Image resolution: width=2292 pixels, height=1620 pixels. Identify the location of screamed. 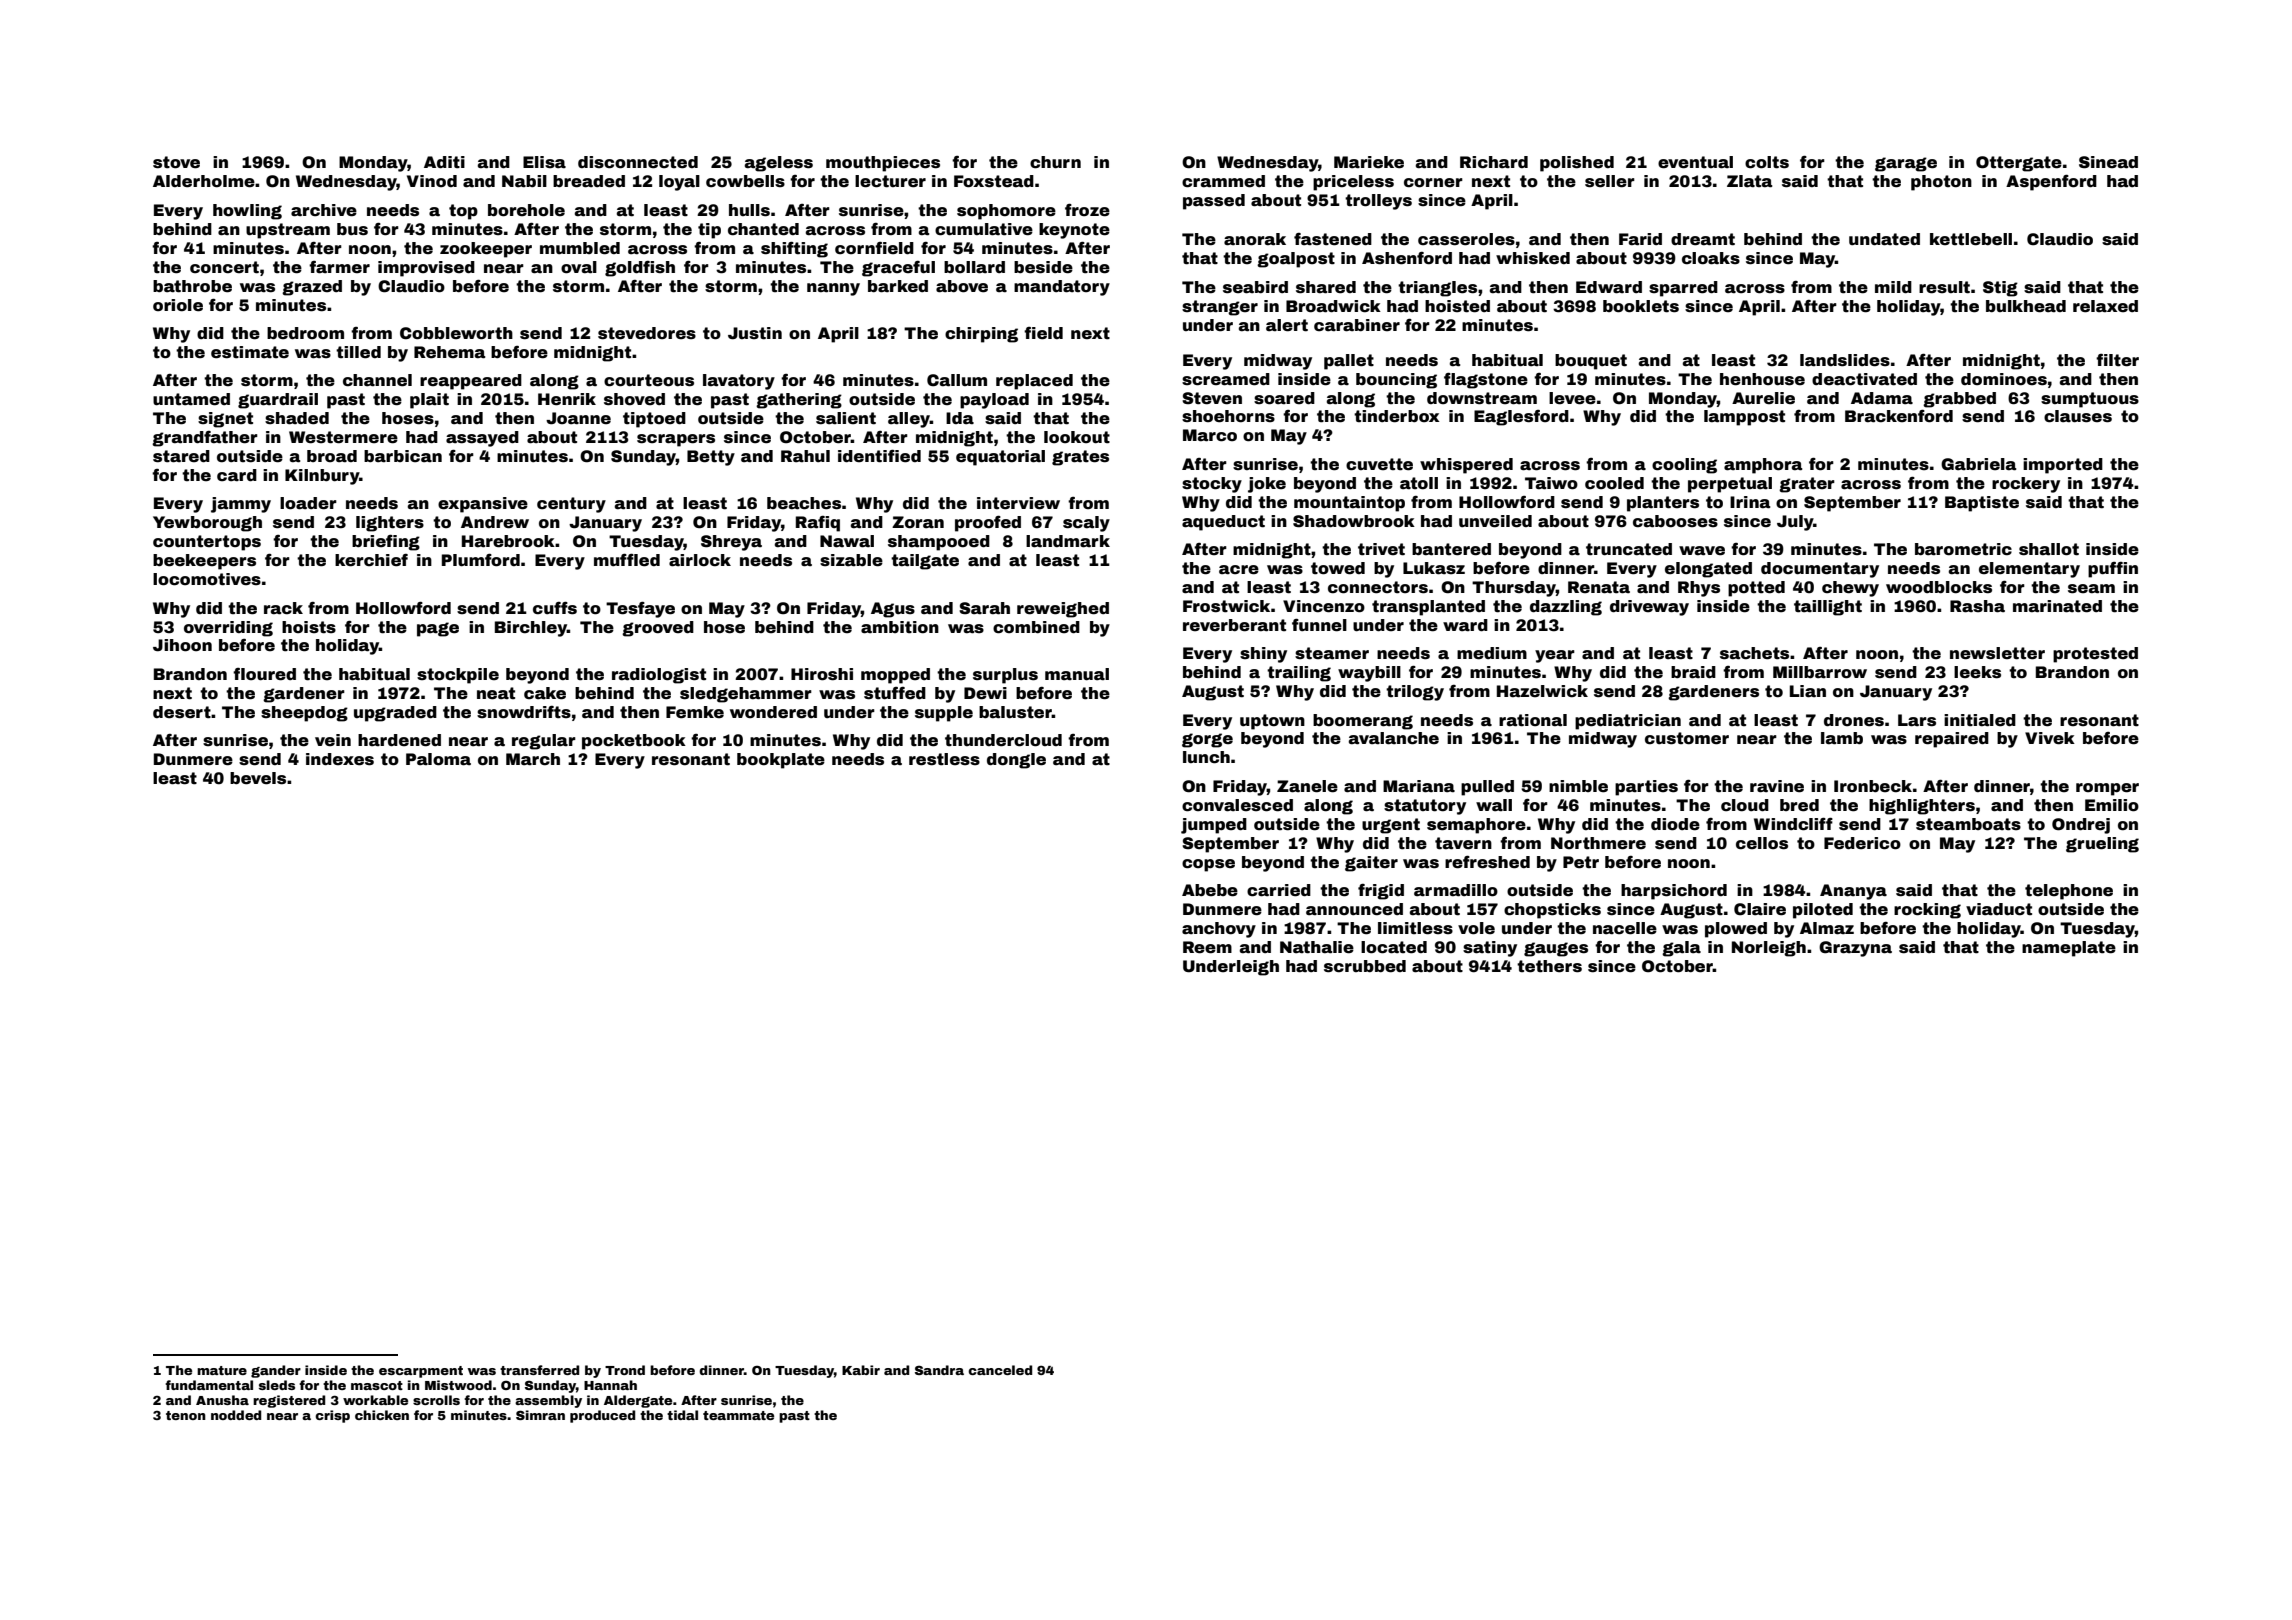
(1226, 379).
